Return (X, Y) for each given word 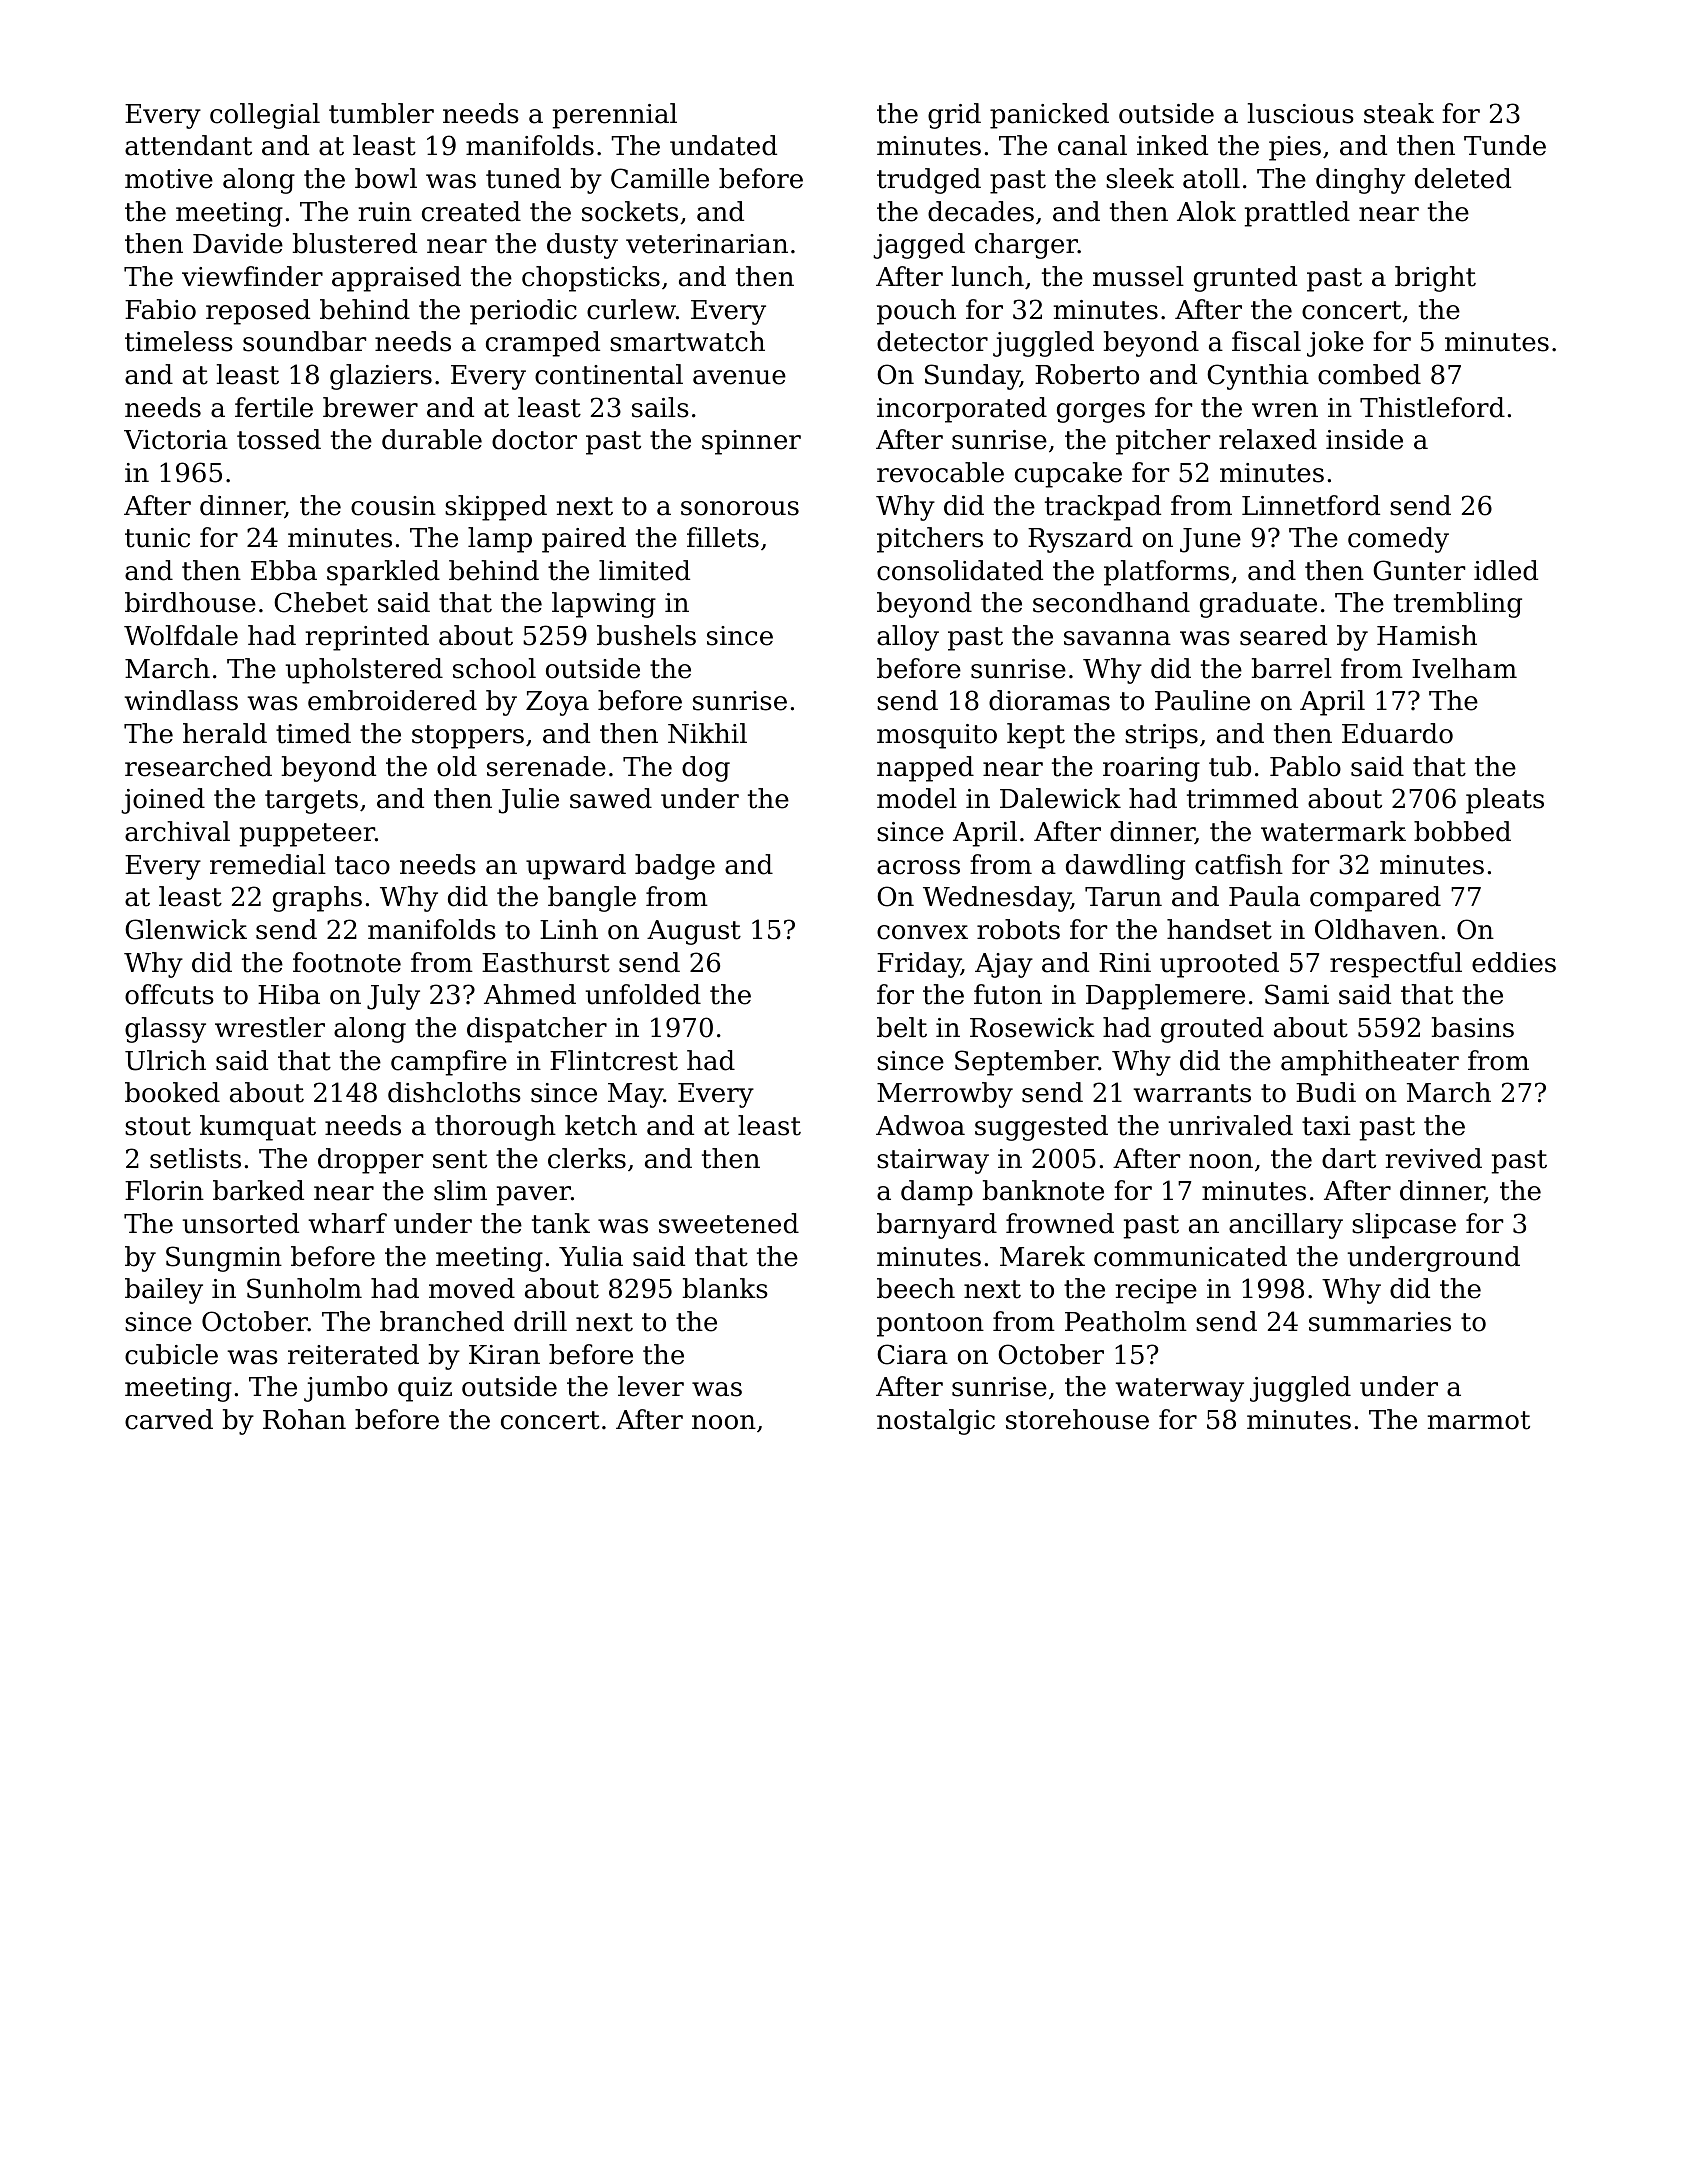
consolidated (960, 570)
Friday (919, 965)
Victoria (176, 440)
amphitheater (1370, 1063)
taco (362, 865)
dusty (582, 246)
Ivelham (1464, 668)
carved (169, 1419)
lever (651, 1386)
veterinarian (707, 244)
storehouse (1077, 1419)
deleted (1463, 178)
